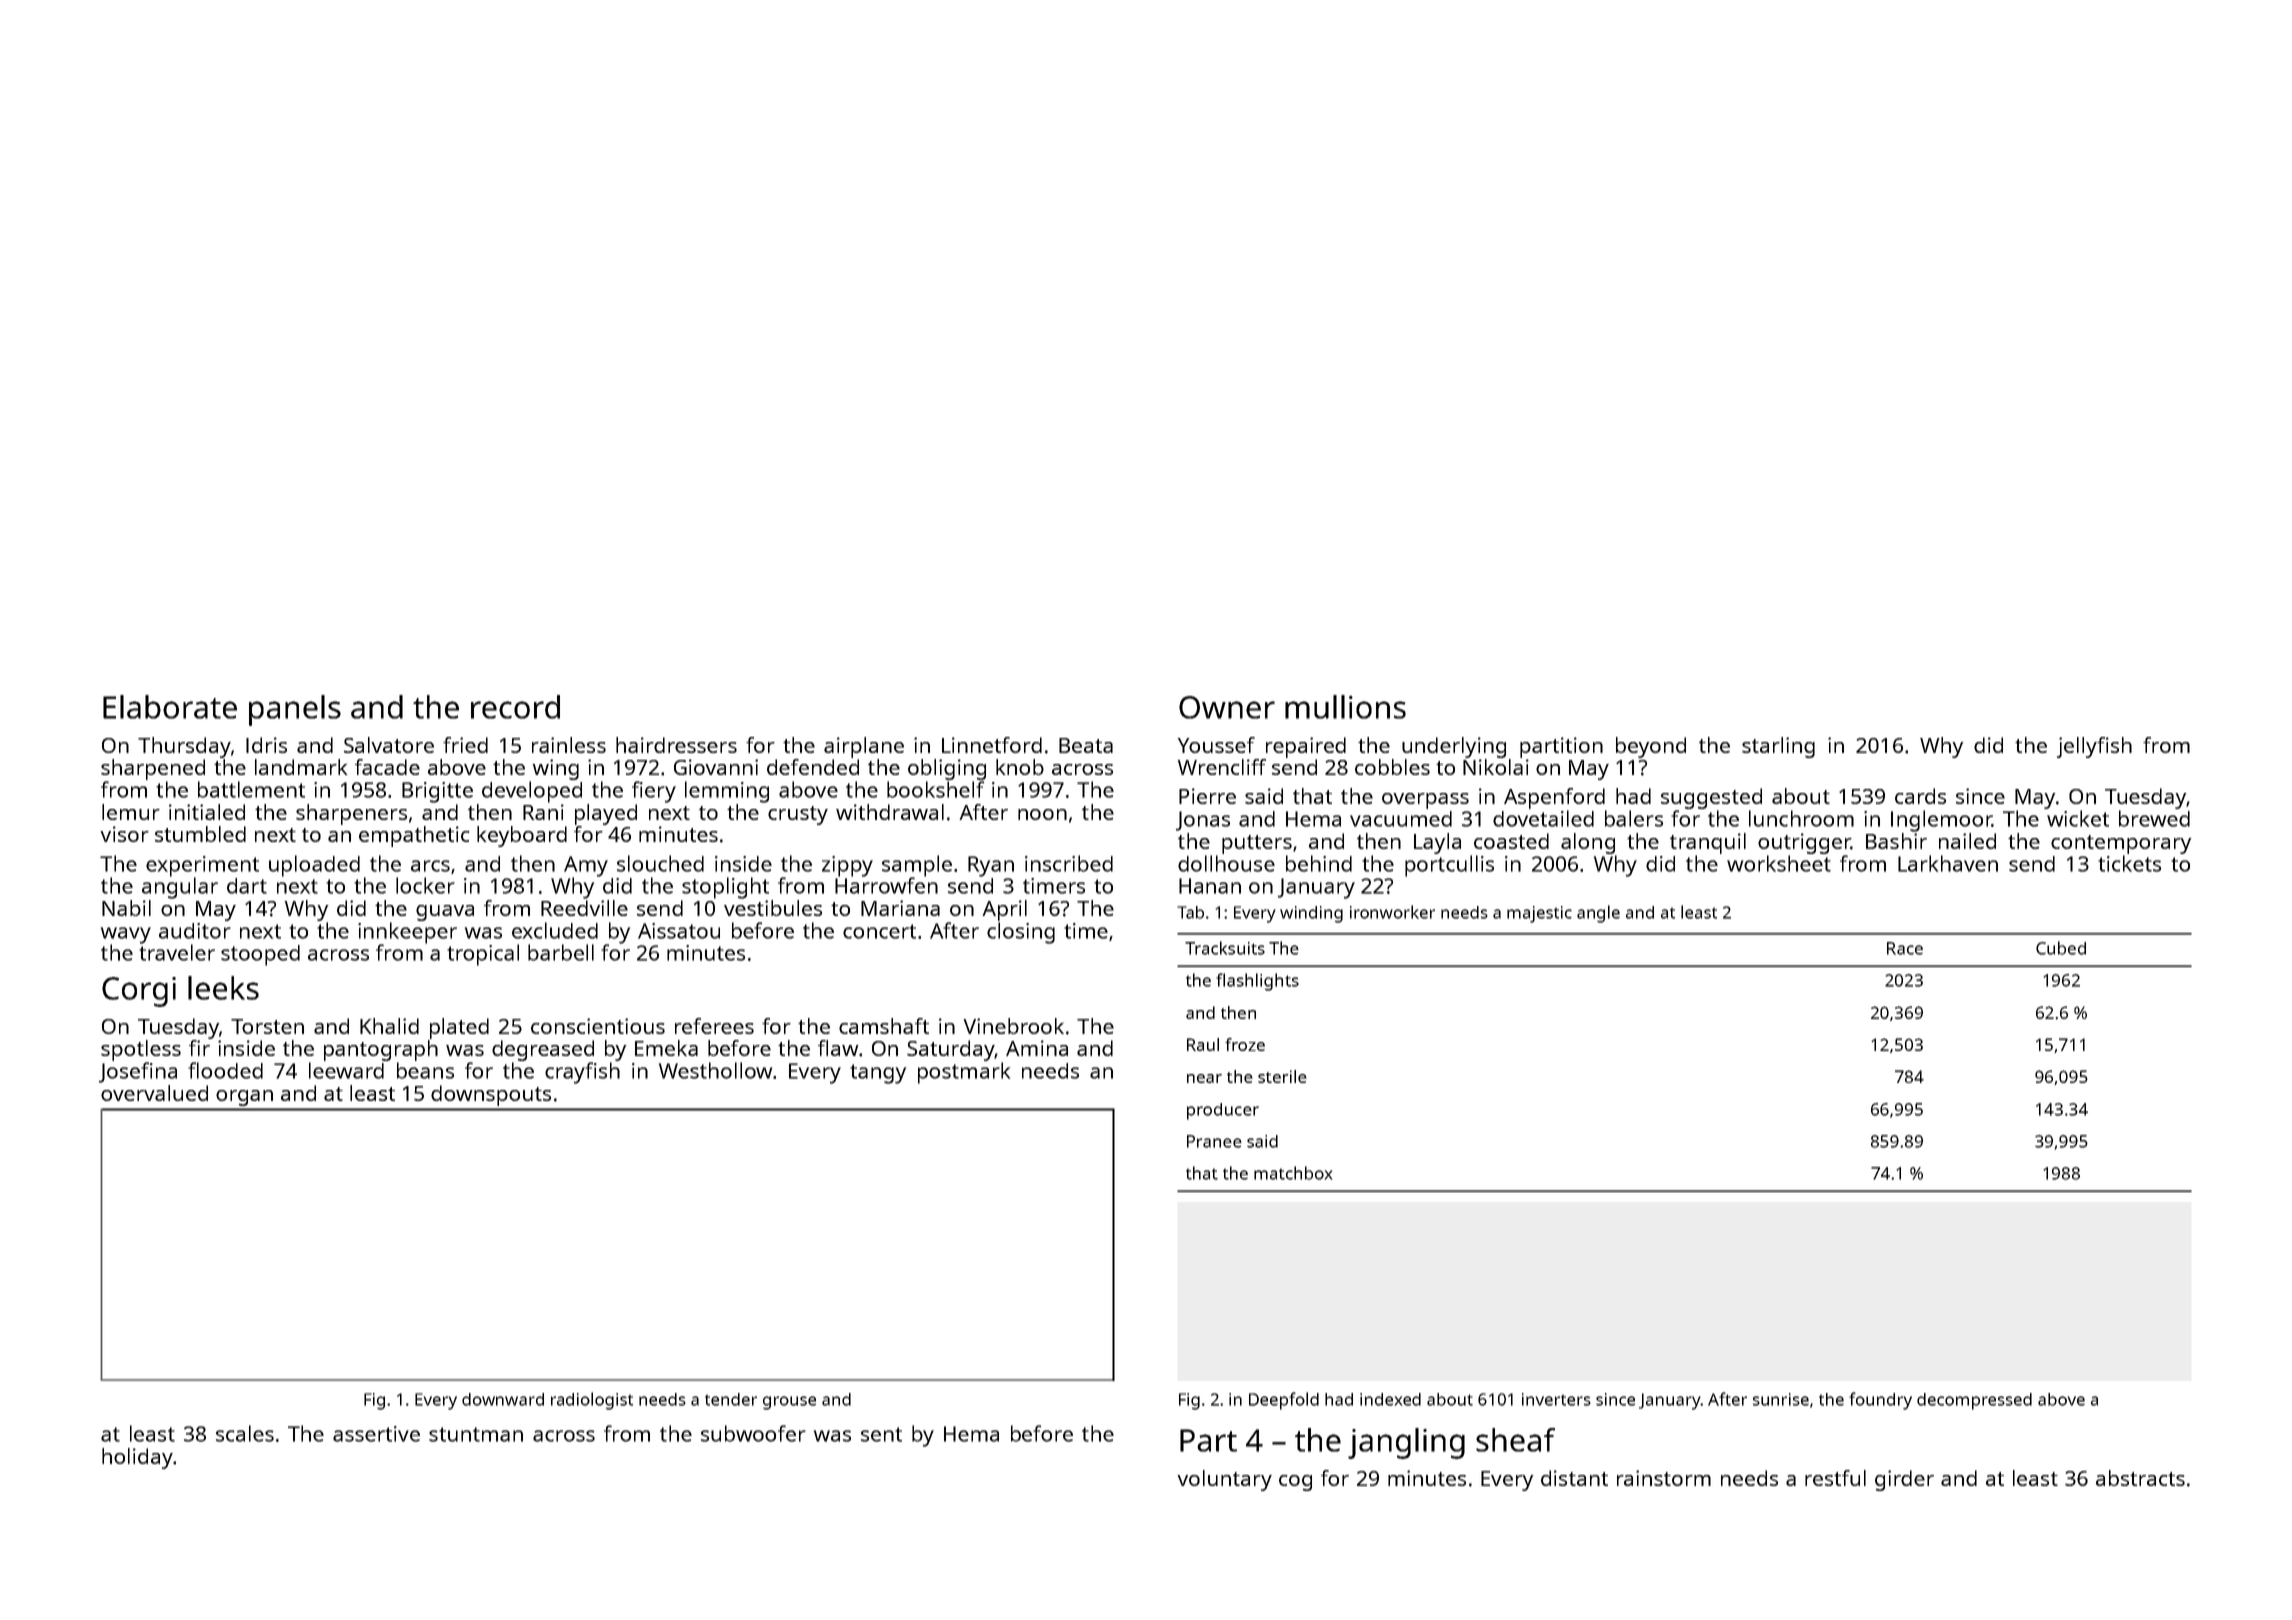  I want to click on sunrise, so click(1781, 1399).
